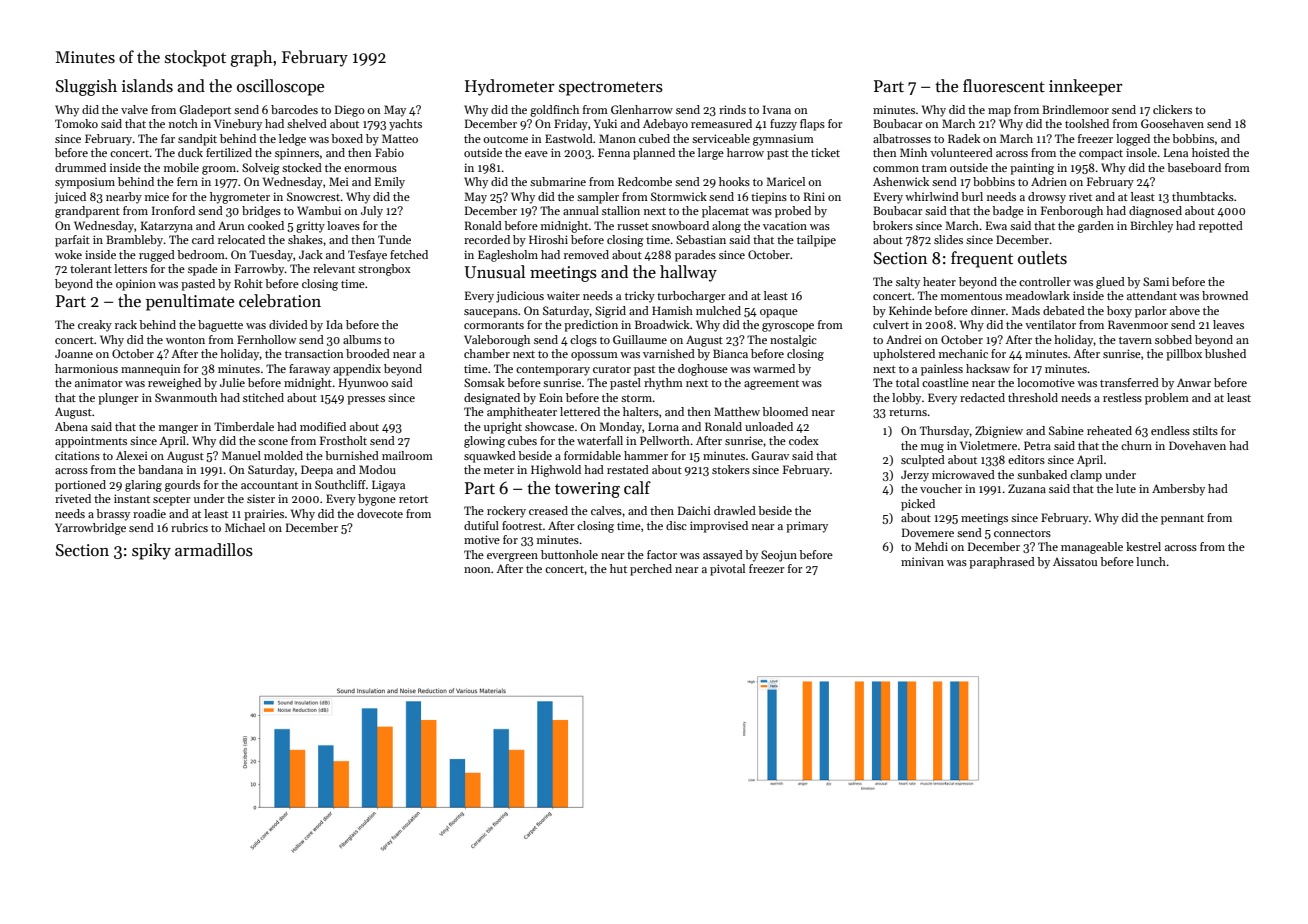 This screenshot has height=924, width=1308. Describe the element at coordinates (1045, 281) in the screenshot. I see `controller` at that location.
